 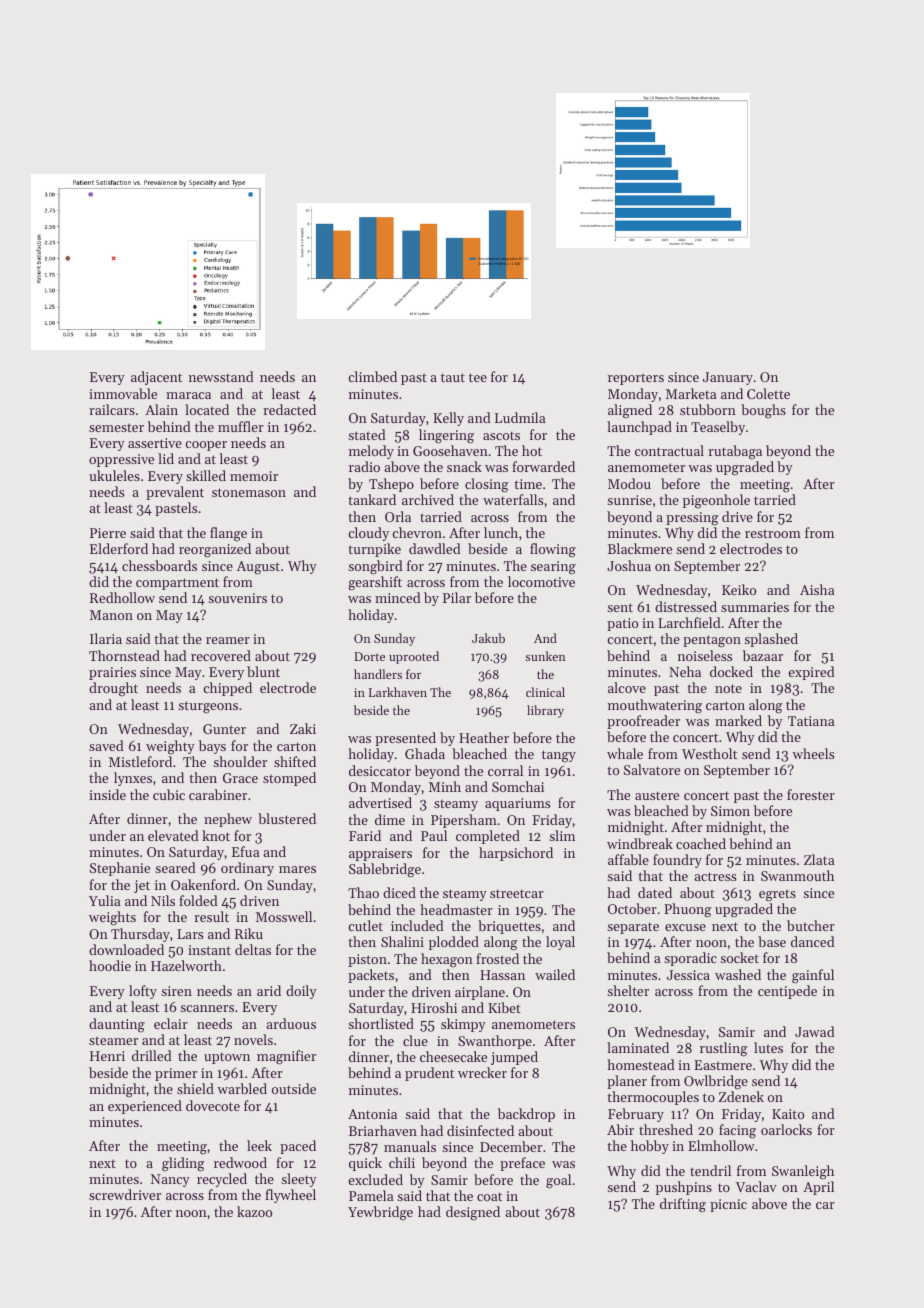 What do you see at coordinates (116, 427) in the screenshot?
I see `semester` at bounding box center [116, 427].
